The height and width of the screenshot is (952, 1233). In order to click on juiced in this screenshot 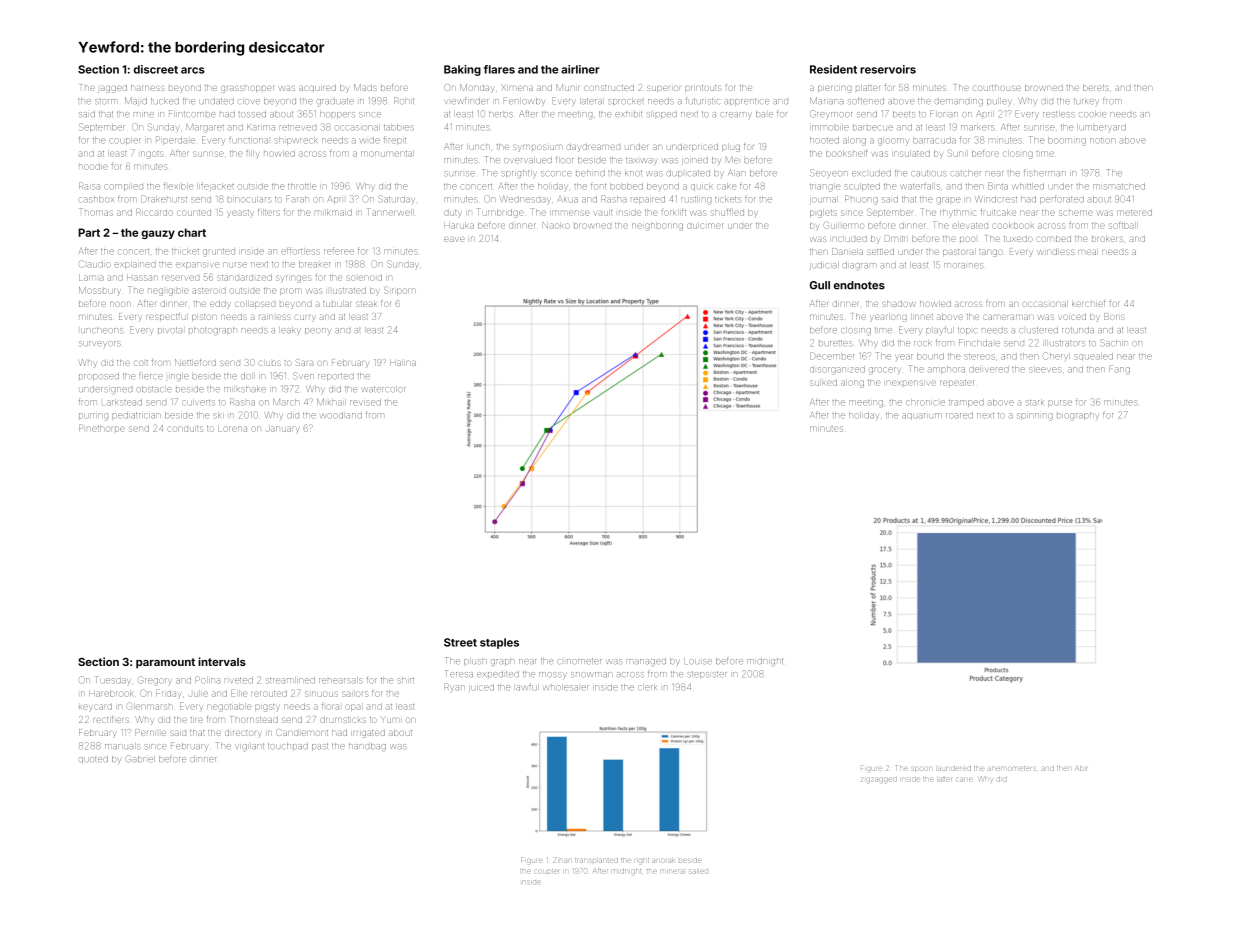, I will do `click(481, 688)`.
